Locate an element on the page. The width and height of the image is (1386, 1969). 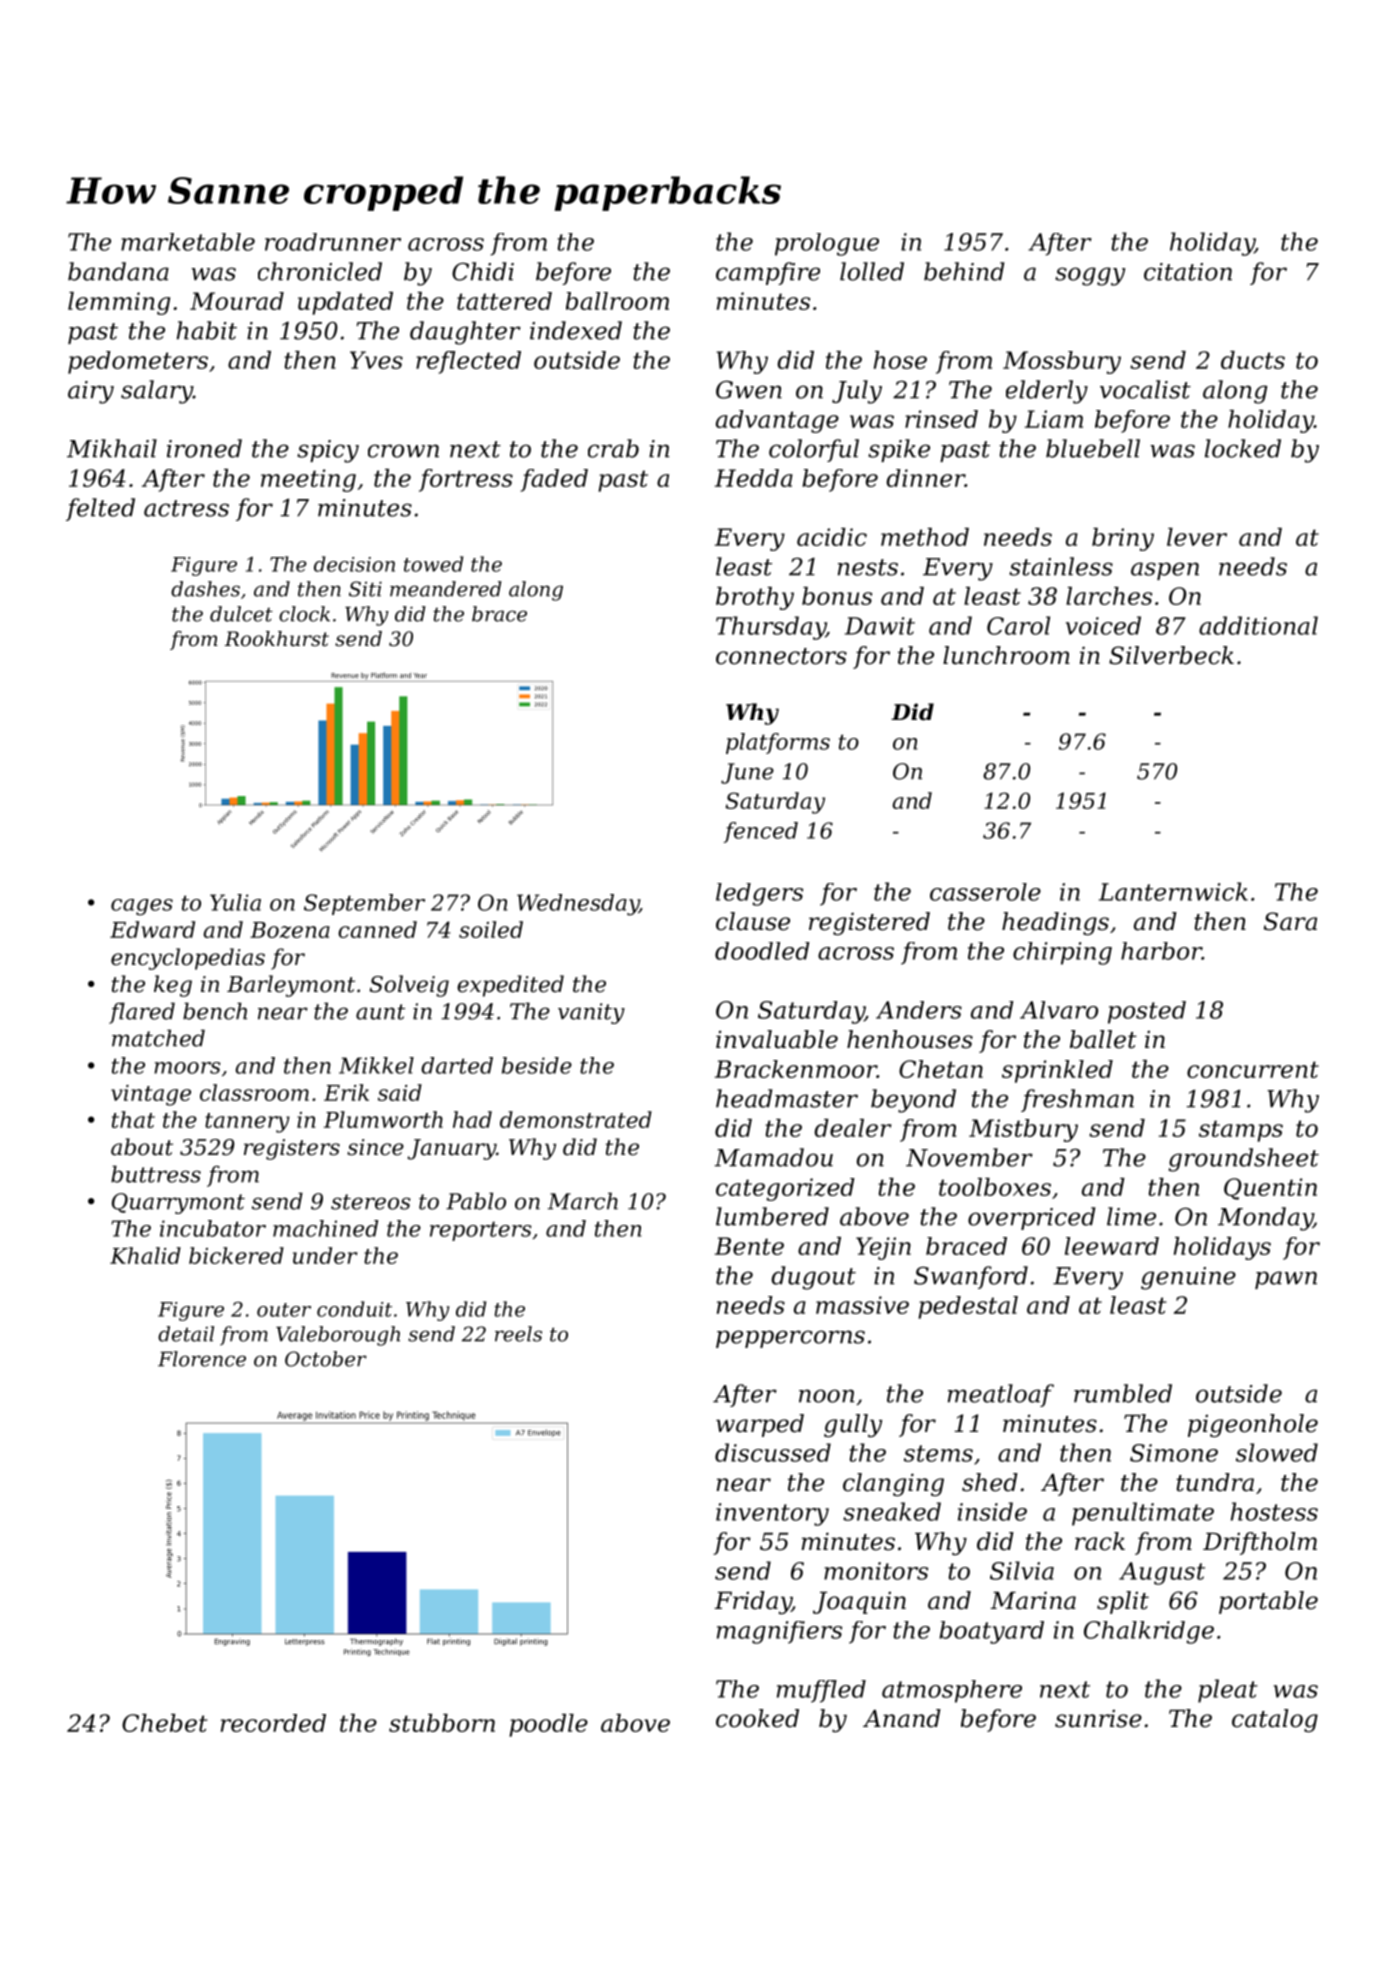
recorded is located at coordinates (273, 1723).
